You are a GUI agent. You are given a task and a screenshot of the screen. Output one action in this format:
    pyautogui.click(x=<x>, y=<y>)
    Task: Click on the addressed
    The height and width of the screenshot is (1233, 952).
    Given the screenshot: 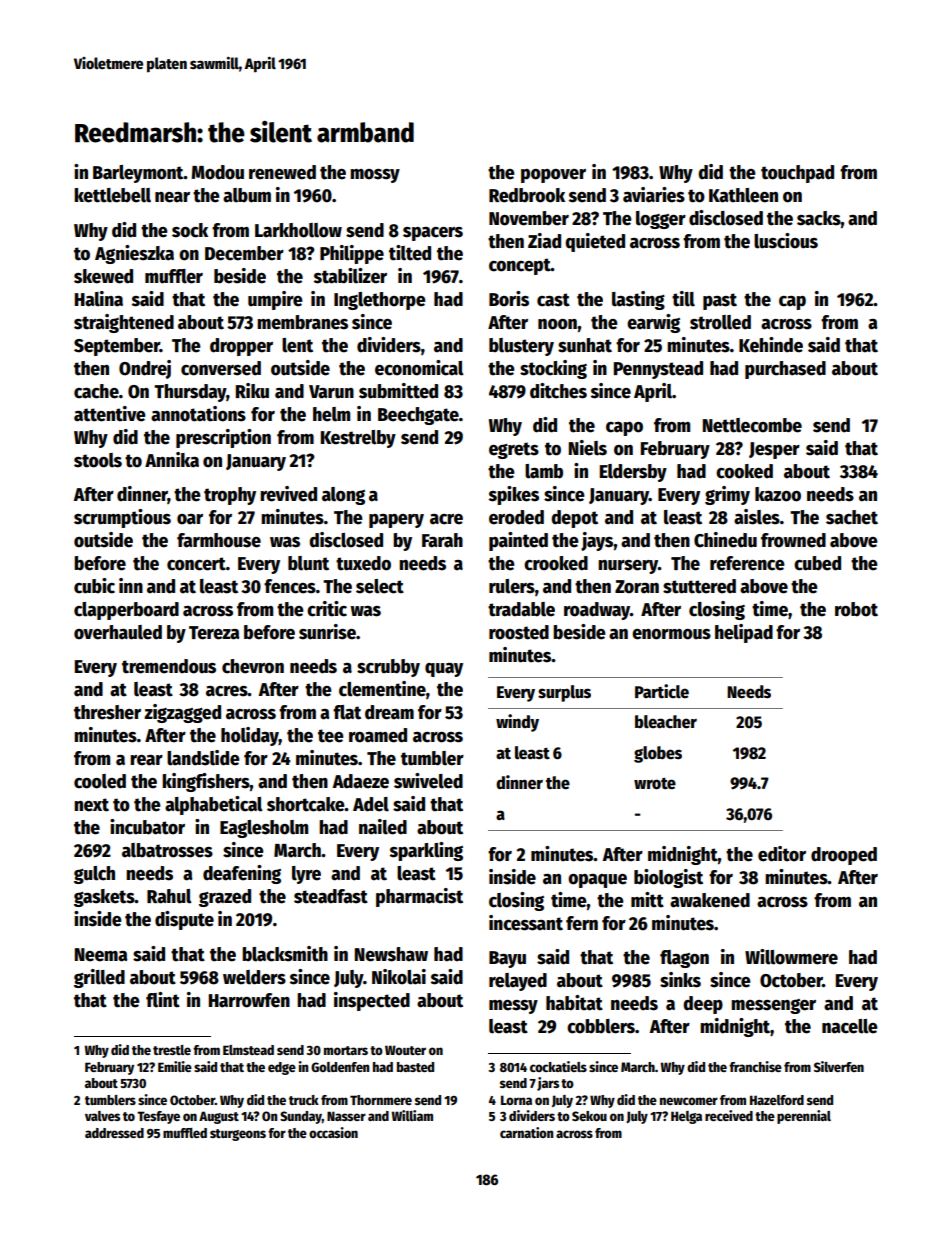 What is the action you would take?
    pyautogui.click(x=114, y=1133)
